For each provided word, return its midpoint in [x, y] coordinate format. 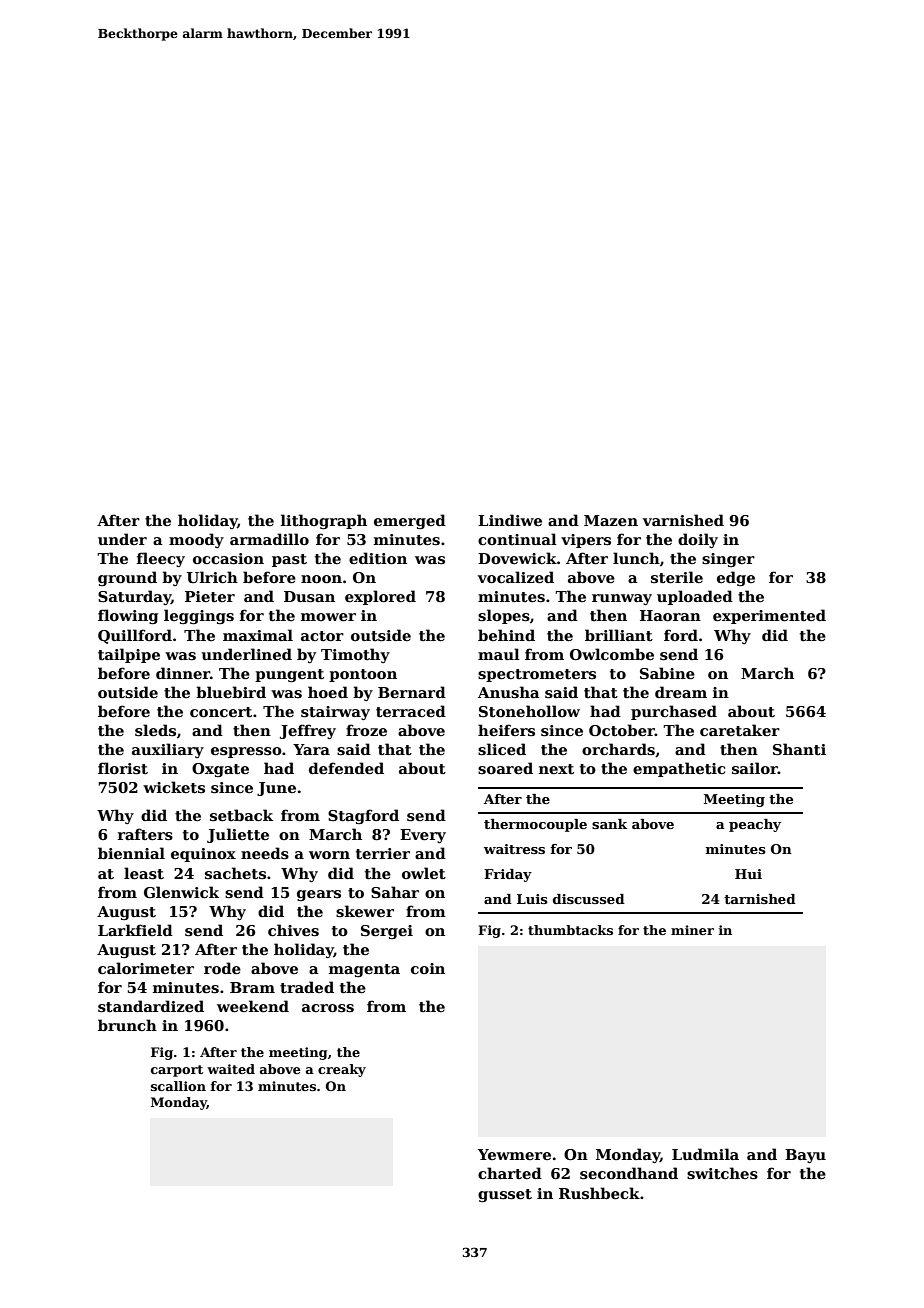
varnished [683, 520]
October [622, 730]
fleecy [161, 559]
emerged [410, 521]
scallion [178, 1086]
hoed [328, 692]
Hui [748, 874]
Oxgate [220, 770]
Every [423, 836]
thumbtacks [570, 930]
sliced [502, 749]
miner [692, 930]
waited [231, 1069]
